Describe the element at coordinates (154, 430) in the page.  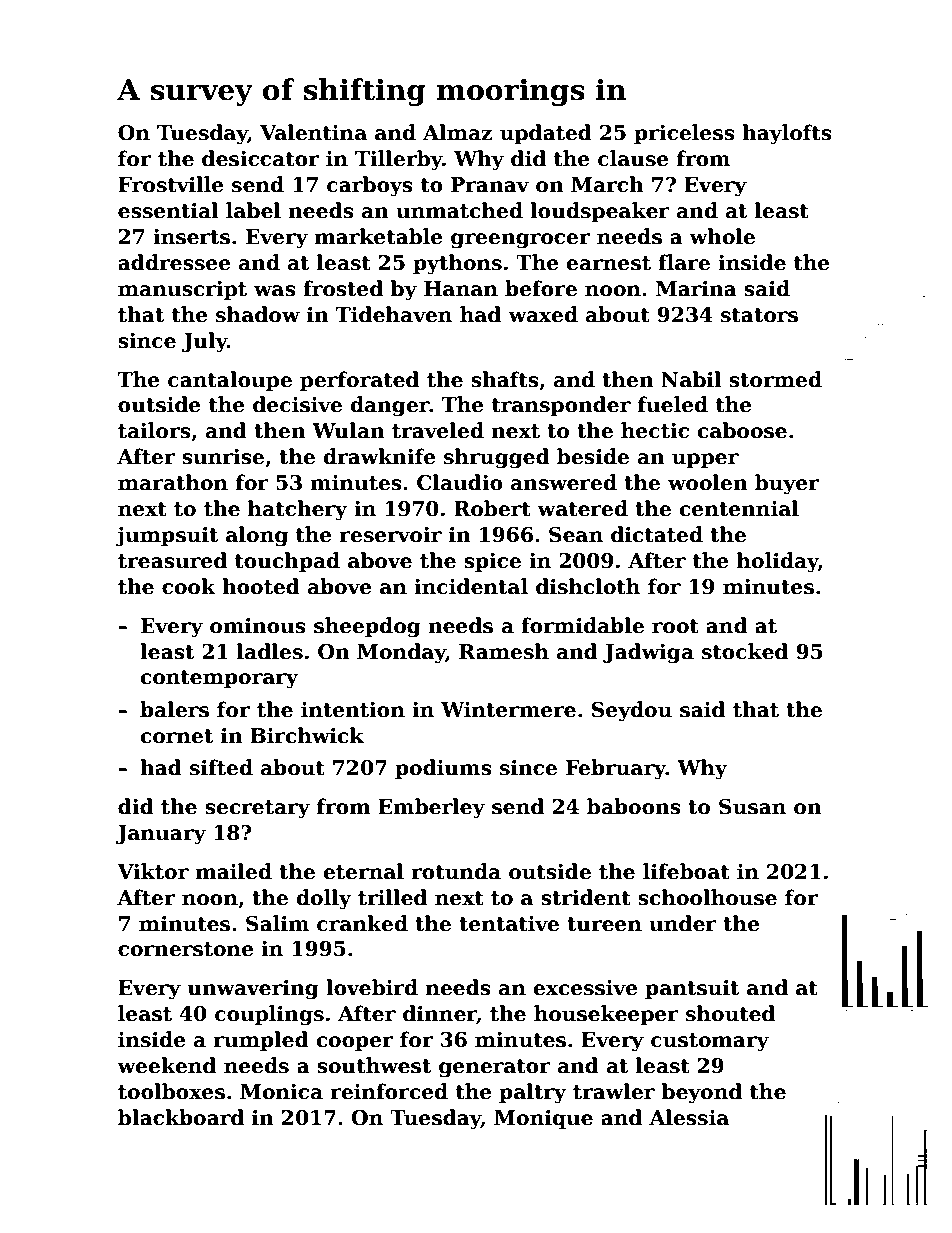
I see `tailors` at that location.
